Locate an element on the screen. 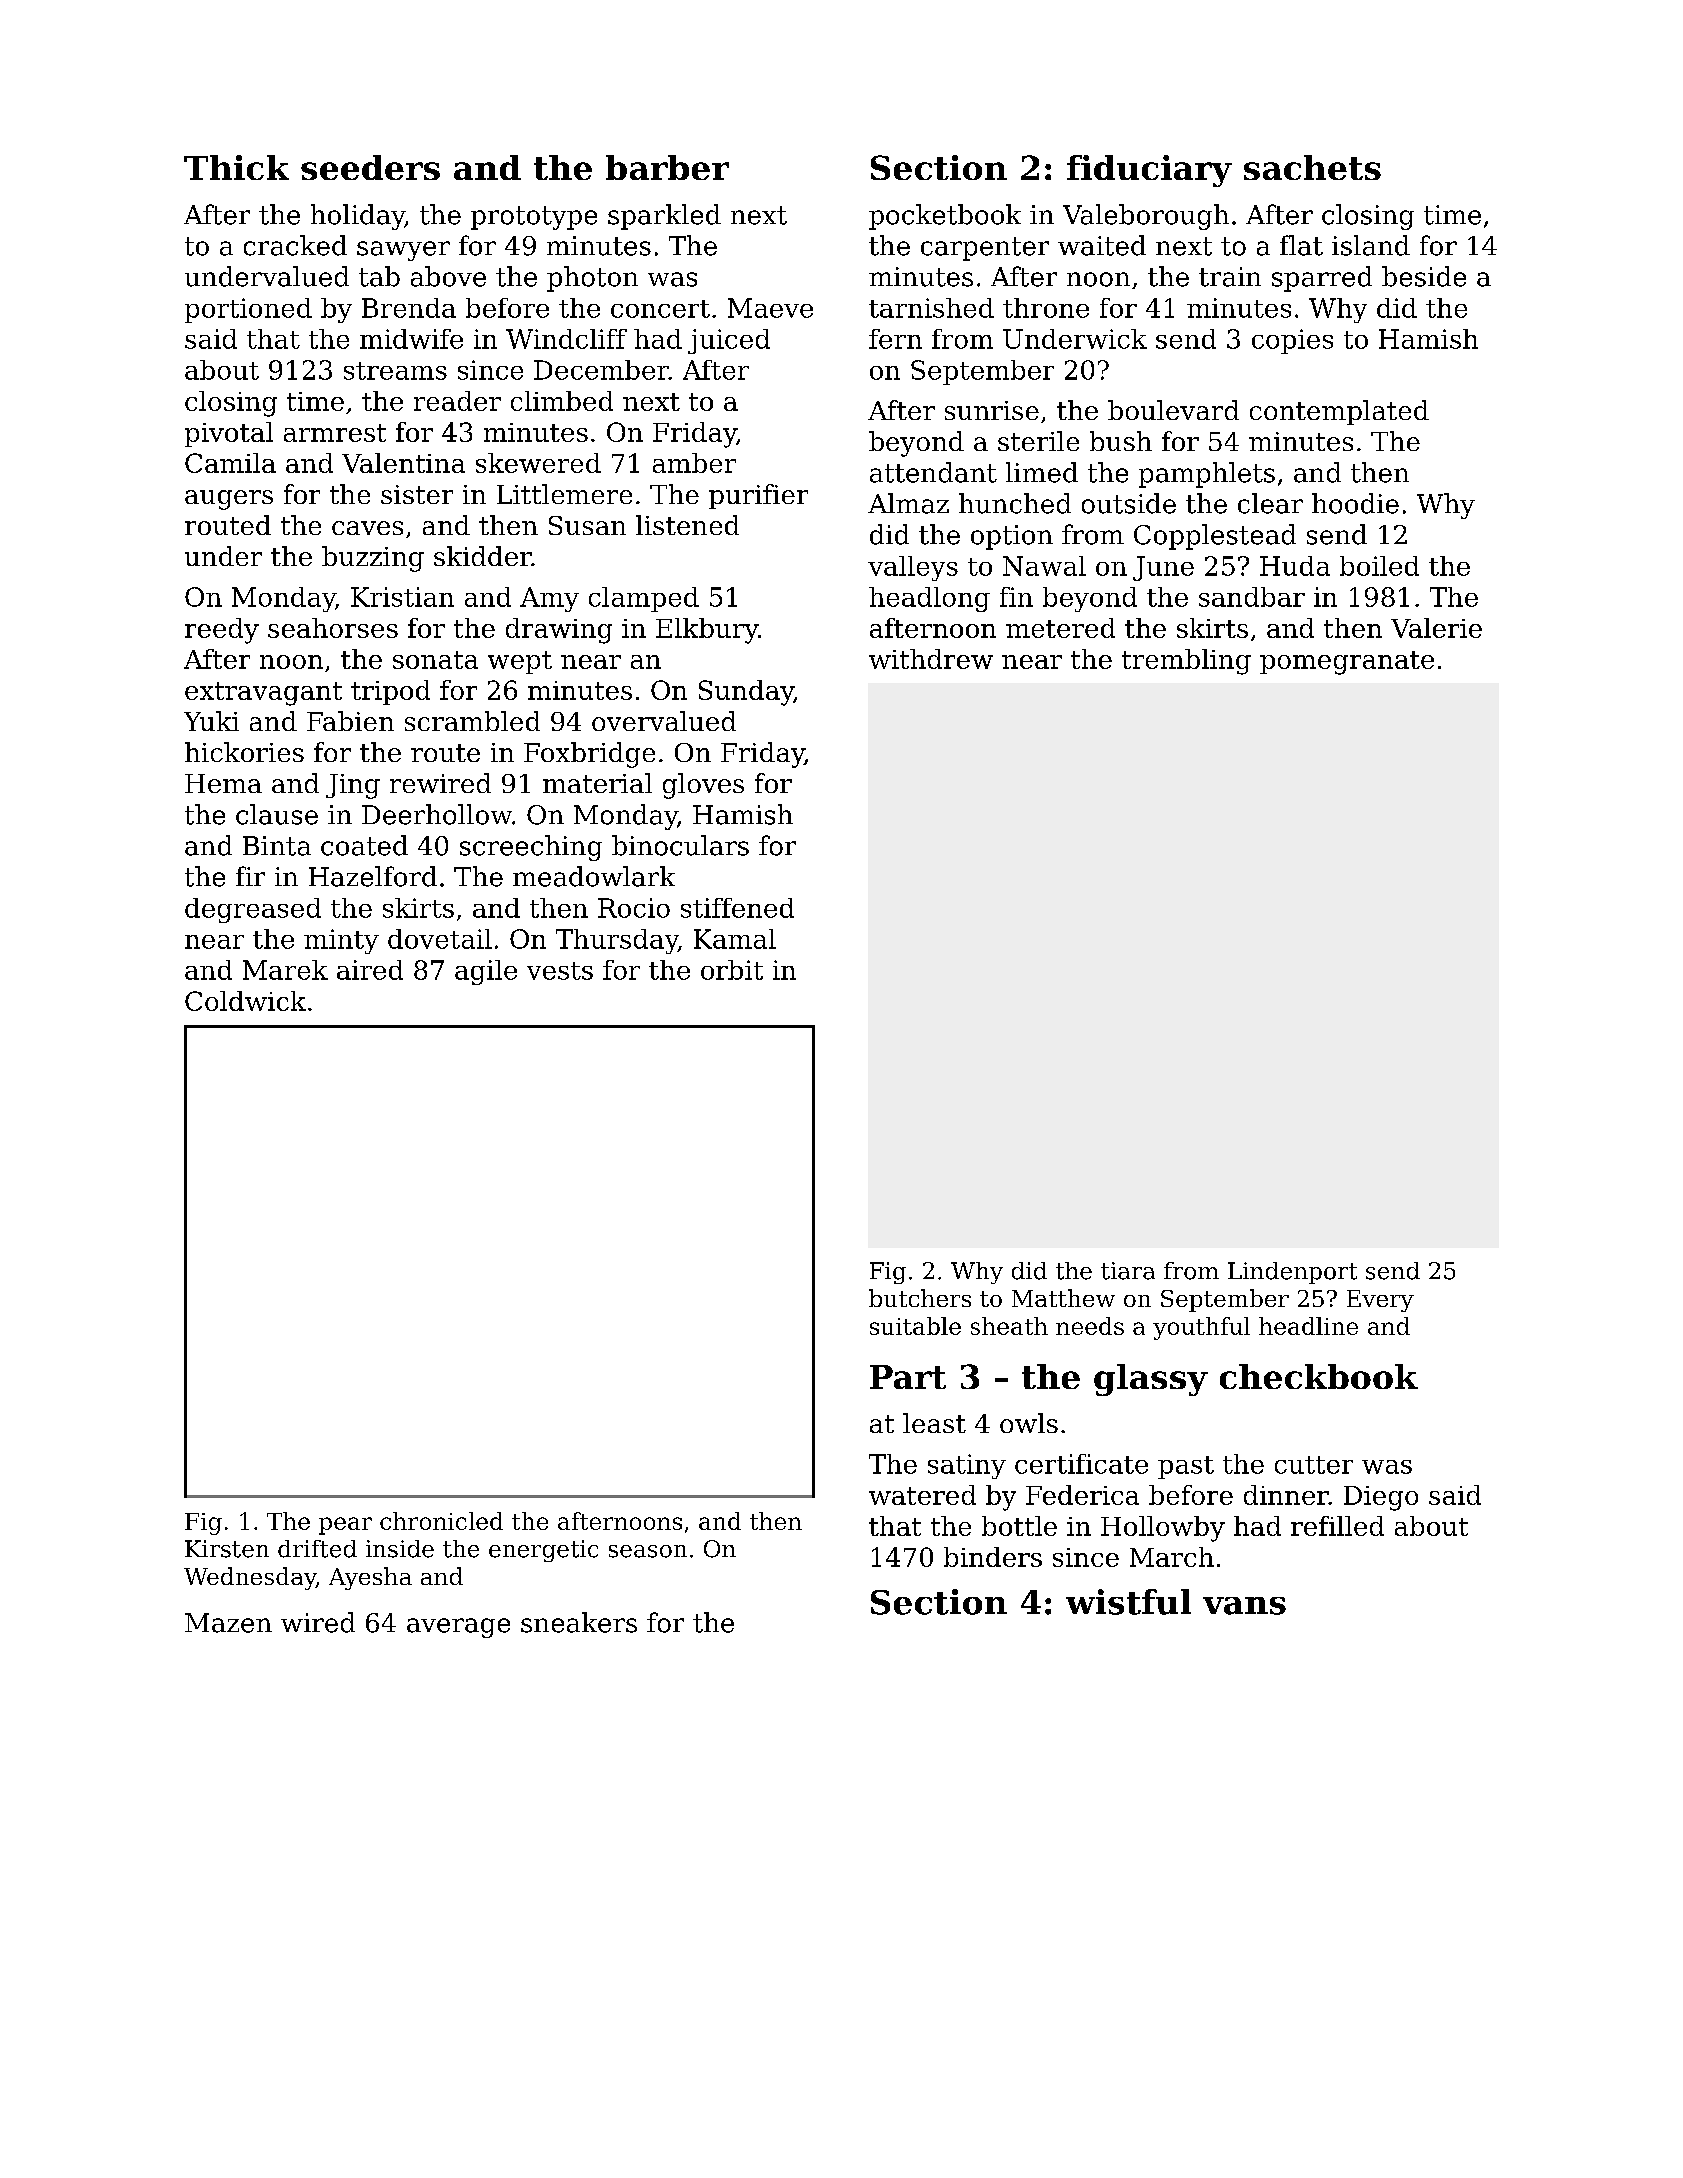  chronicled is located at coordinates (441, 1521).
